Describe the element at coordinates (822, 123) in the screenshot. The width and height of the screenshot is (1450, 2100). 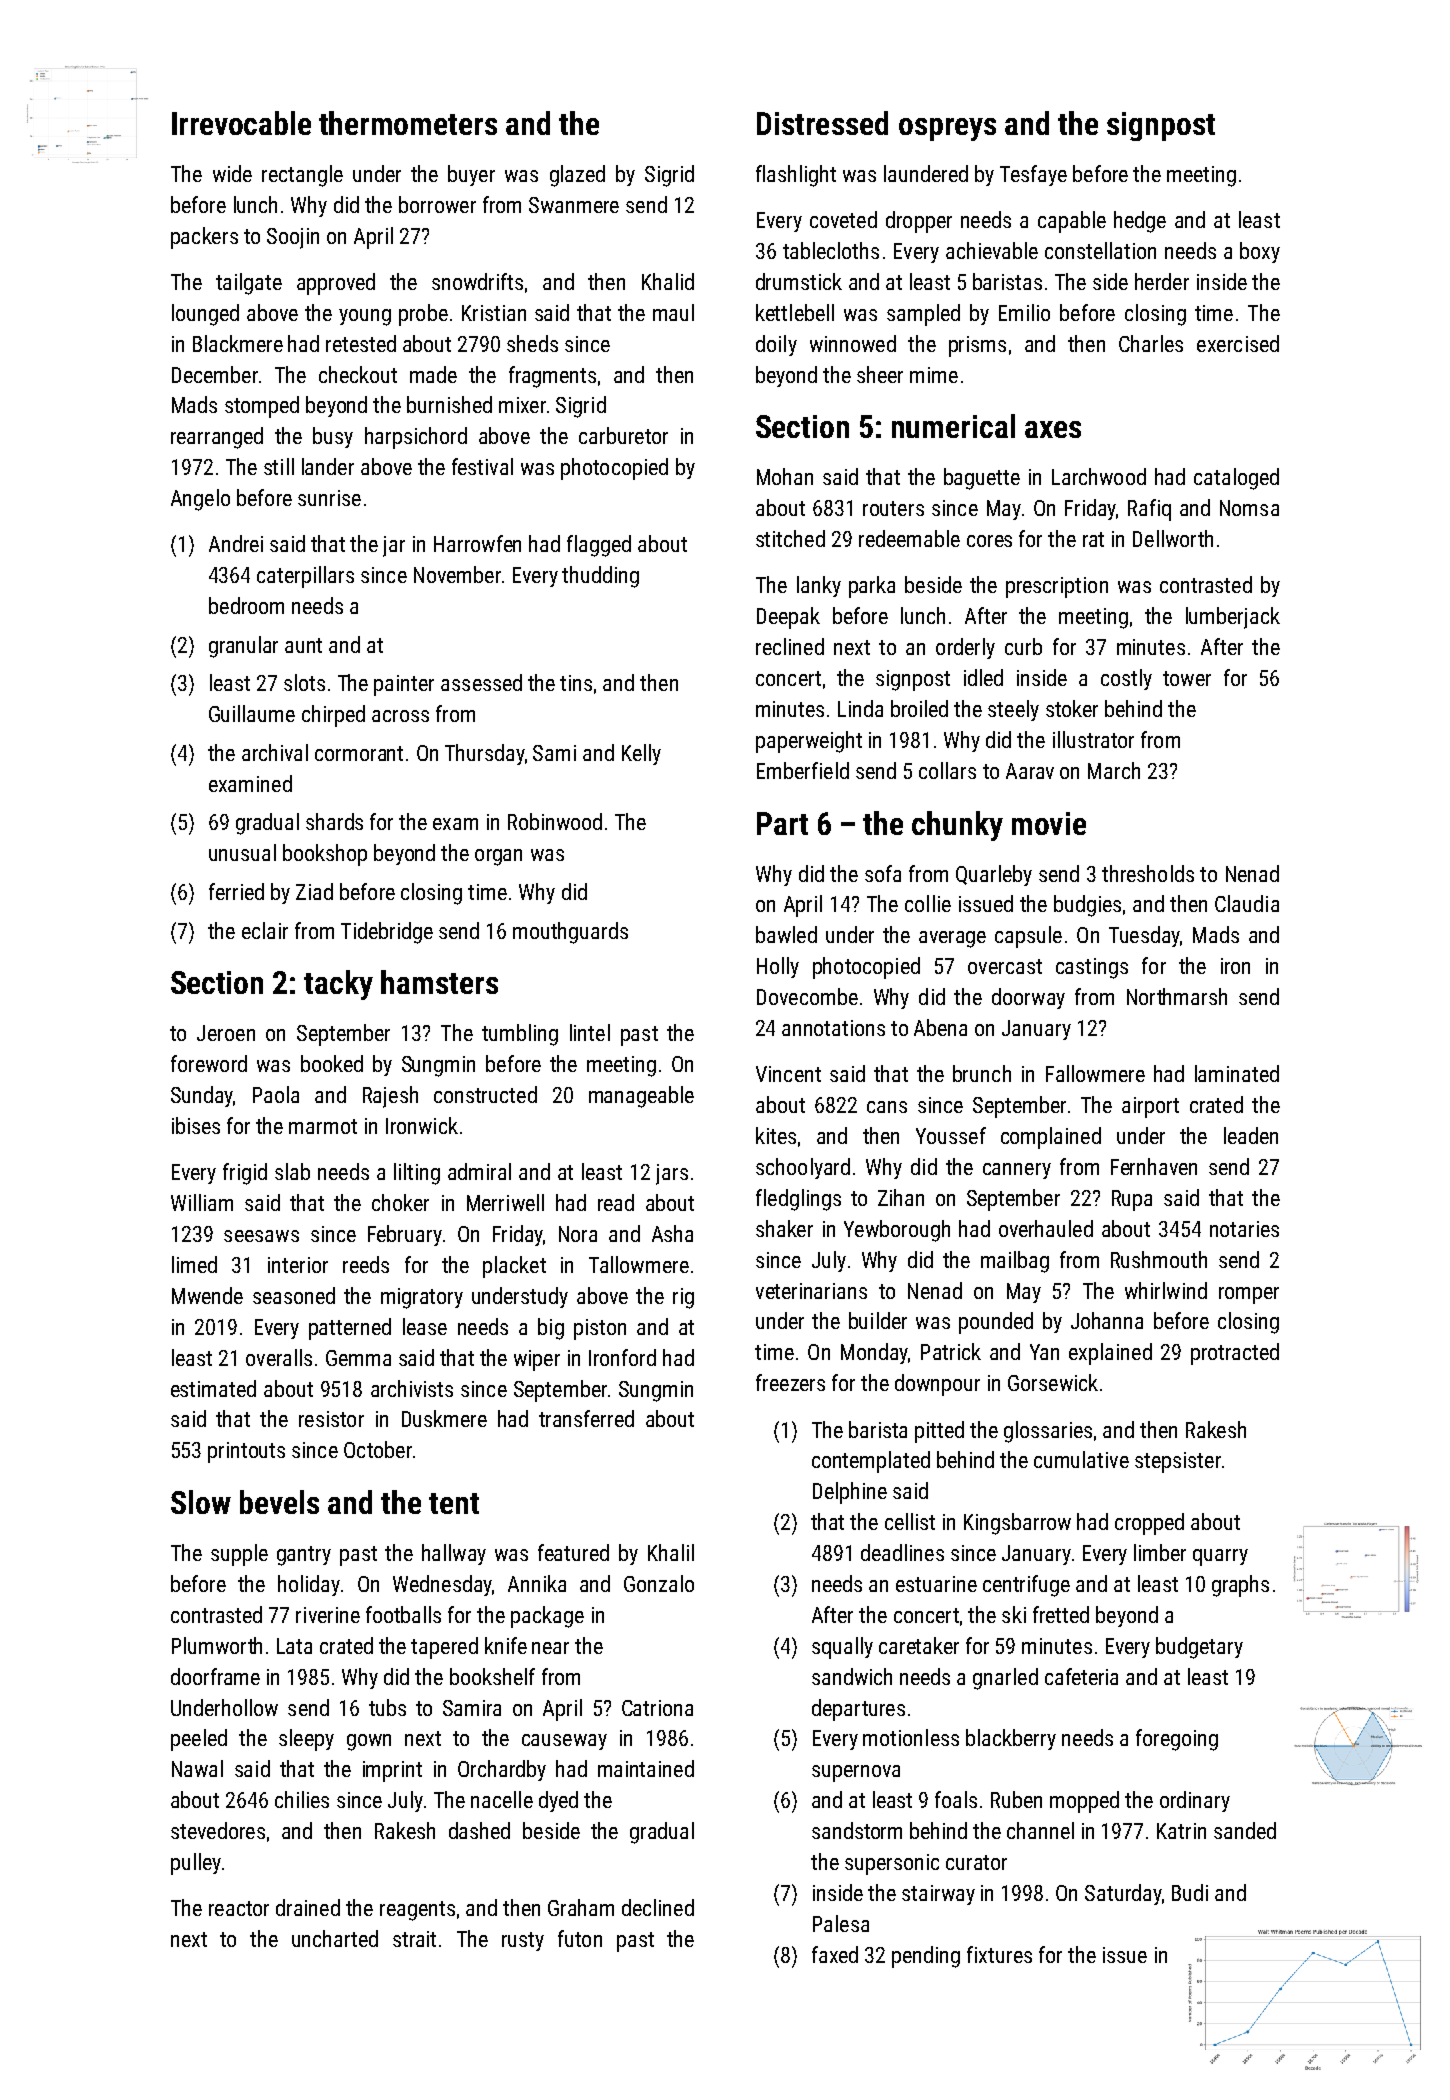
I see `Distressed` at that location.
